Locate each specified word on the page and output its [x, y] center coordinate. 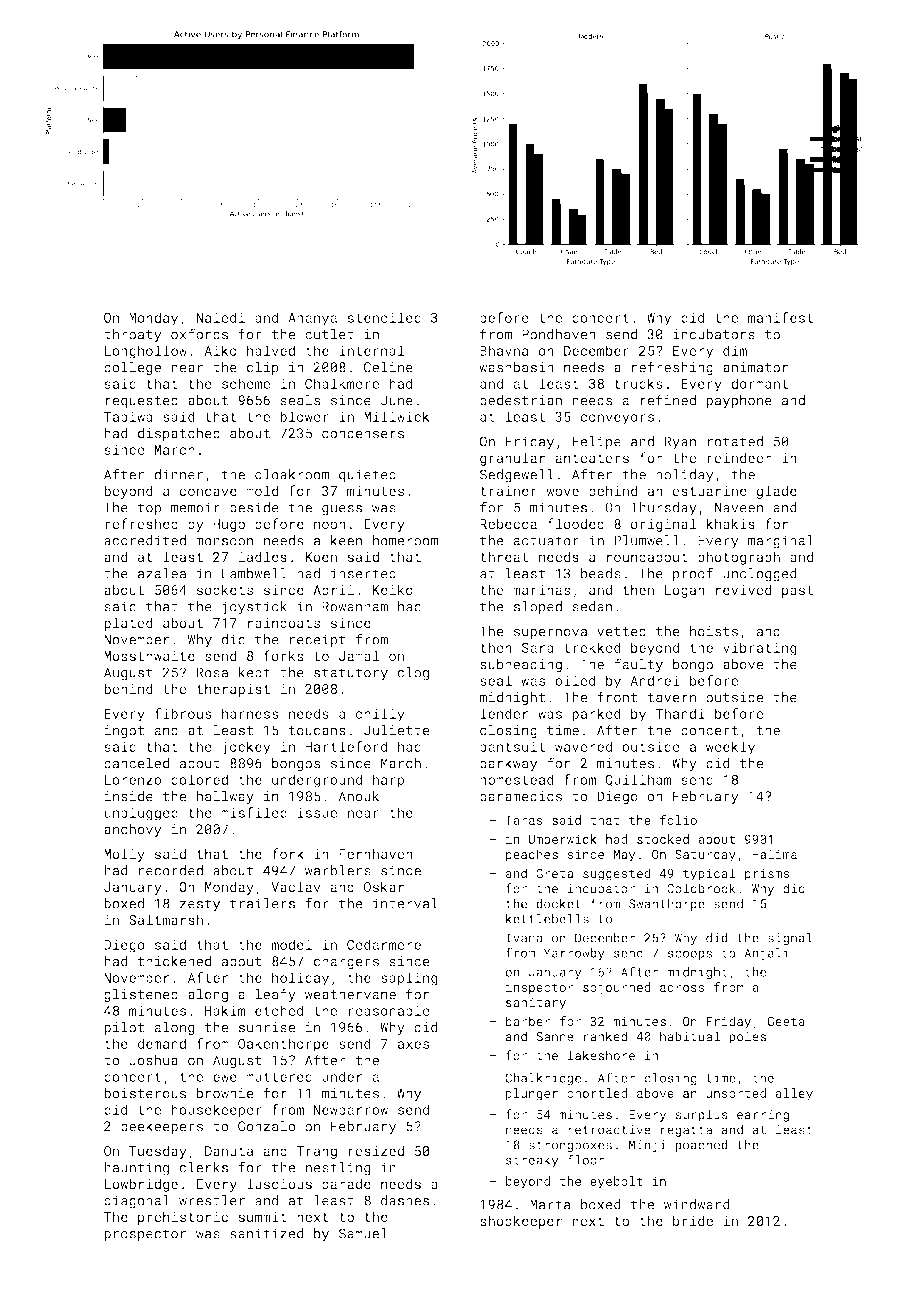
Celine [388, 367]
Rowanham [355, 606]
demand [162, 1043]
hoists [714, 631]
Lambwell [254, 573]
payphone [739, 401]
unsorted [736, 1093]
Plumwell [647, 540]
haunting [136, 1169]
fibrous [183, 713]
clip [263, 368]
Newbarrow [351, 1109]
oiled [575, 680]
